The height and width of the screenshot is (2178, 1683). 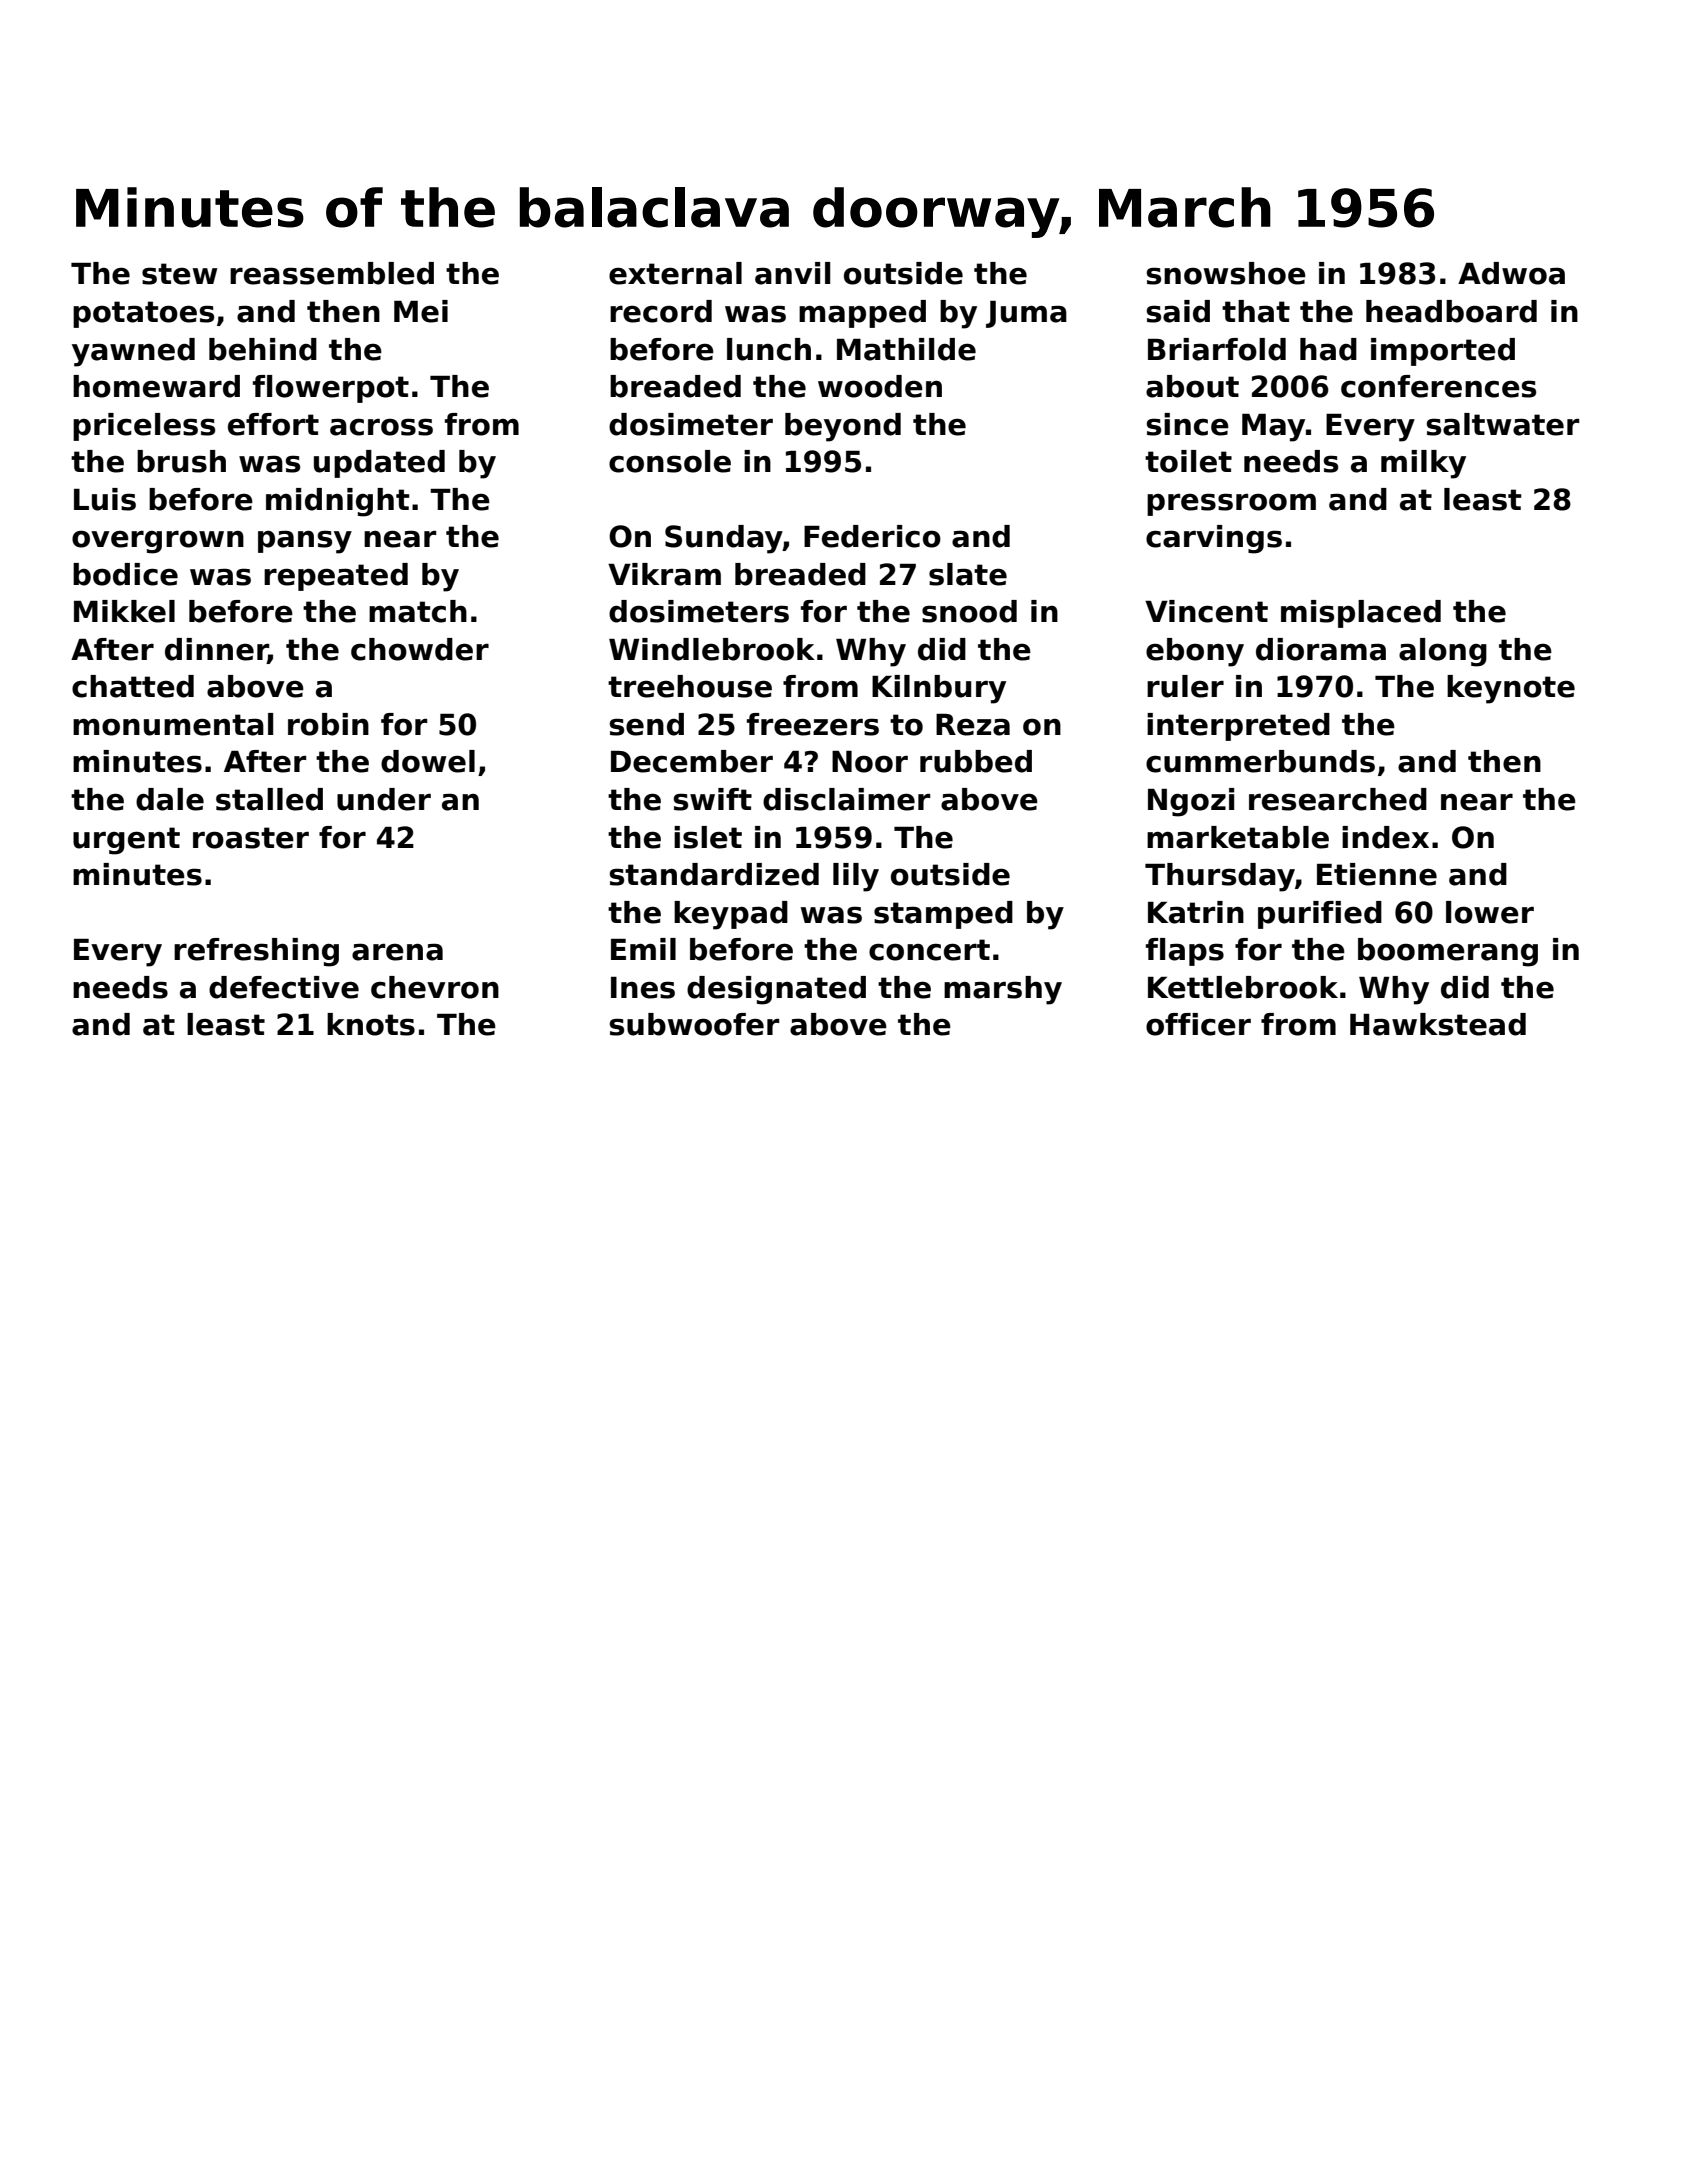 I want to click on reassembled, so click(x=332, y=273).
